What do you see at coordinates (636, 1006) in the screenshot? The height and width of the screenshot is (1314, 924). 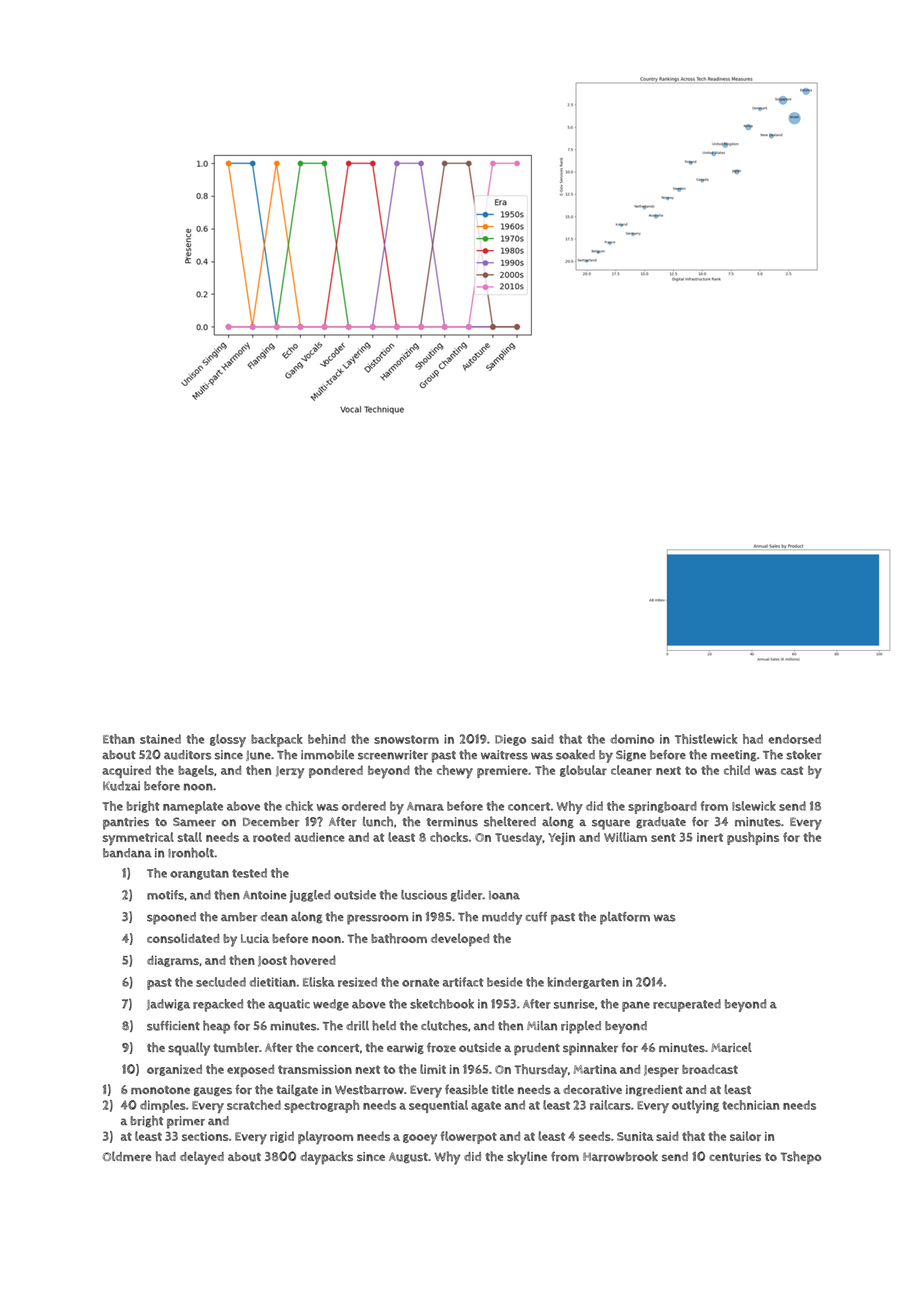 I see `pane` at bounding box center [636, 1006].
